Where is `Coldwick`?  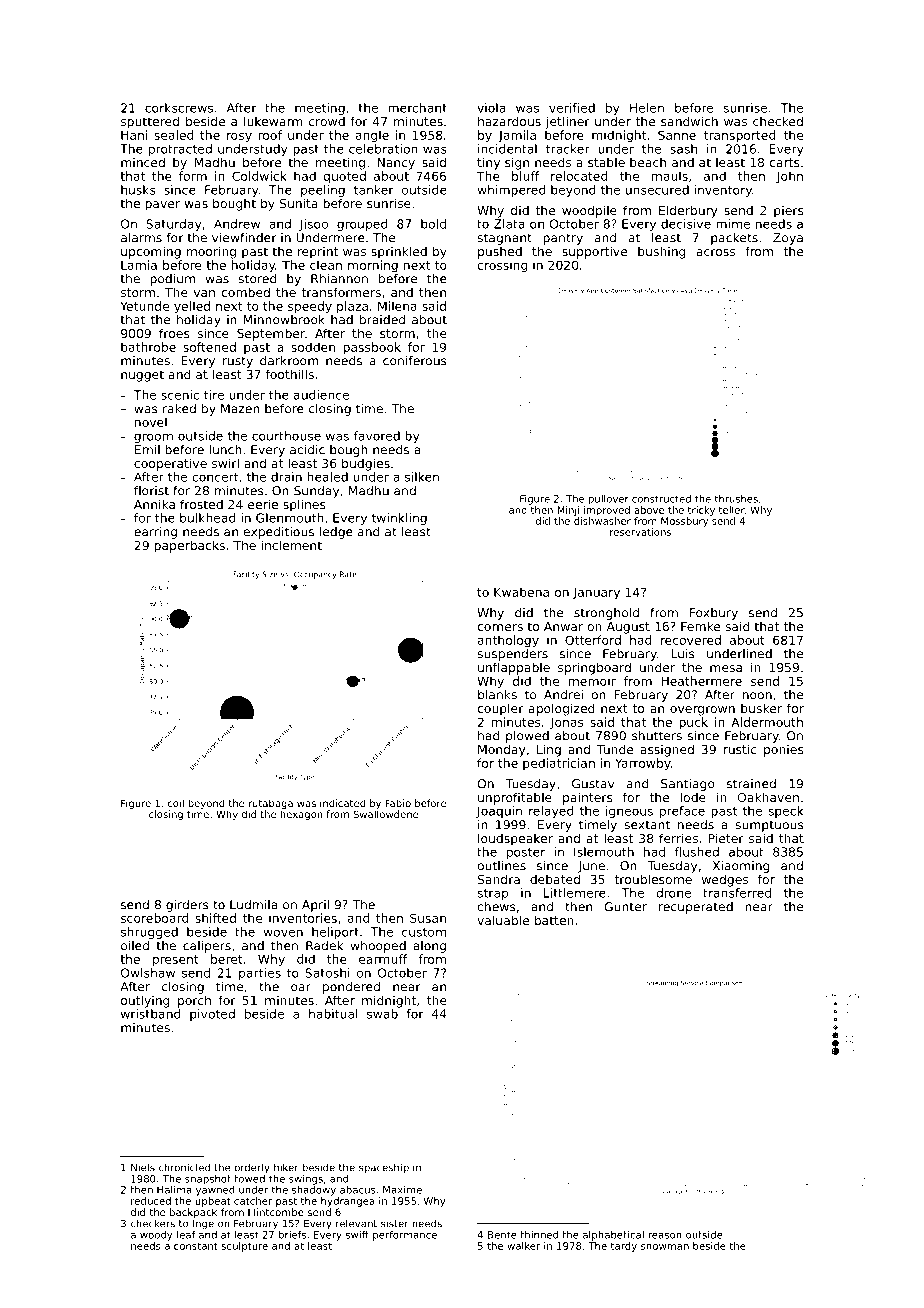
Coldwick is located at coordinates (259, 176).
